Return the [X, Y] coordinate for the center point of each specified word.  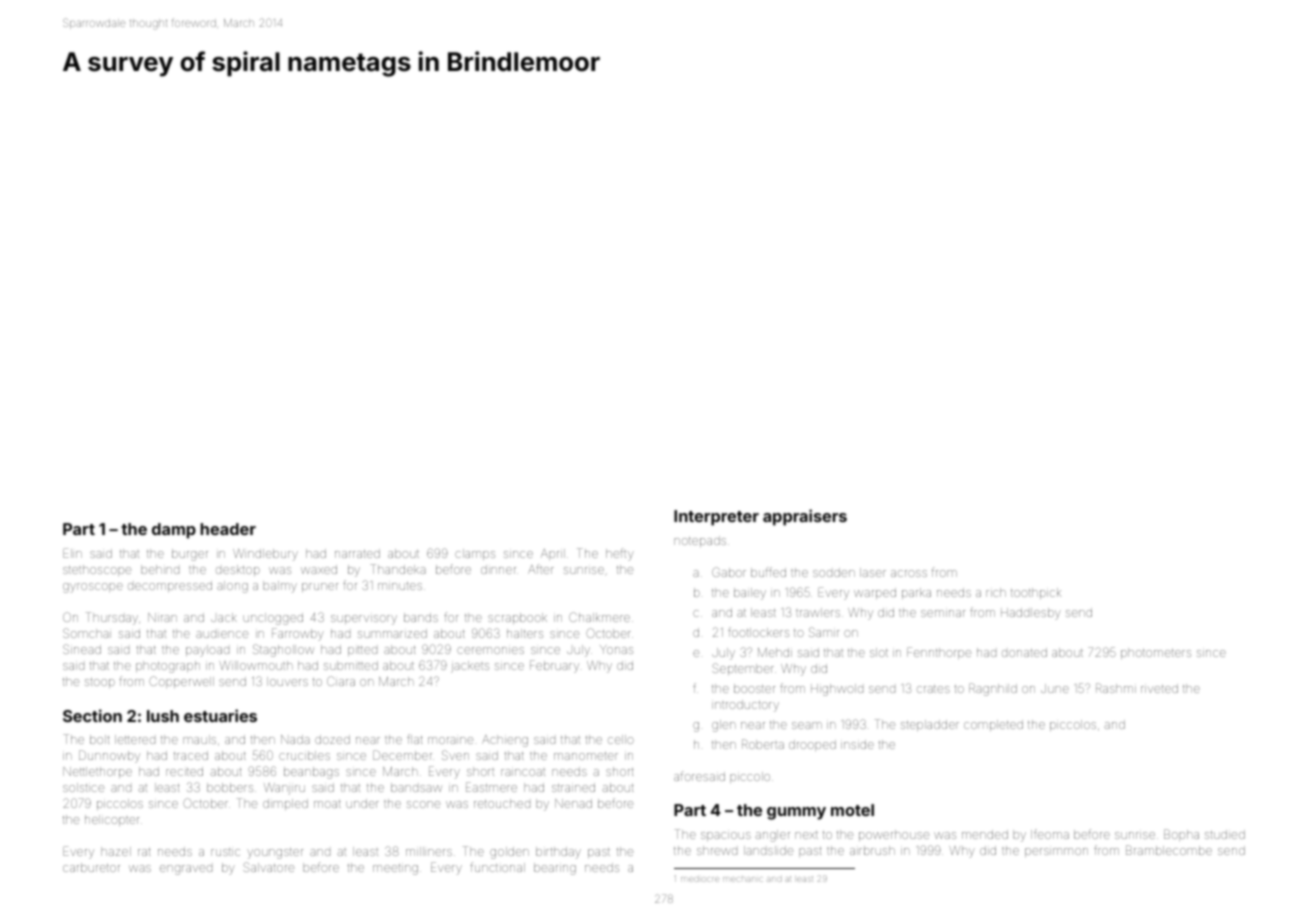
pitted [362, 651]
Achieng [505, 741]
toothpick [1036, 593]
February [554, 666]
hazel [116, 851]
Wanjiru [284, 788]
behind [160, 569]
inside [857, 744]
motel [852, 810]
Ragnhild [993, 689]
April [553, 554]
